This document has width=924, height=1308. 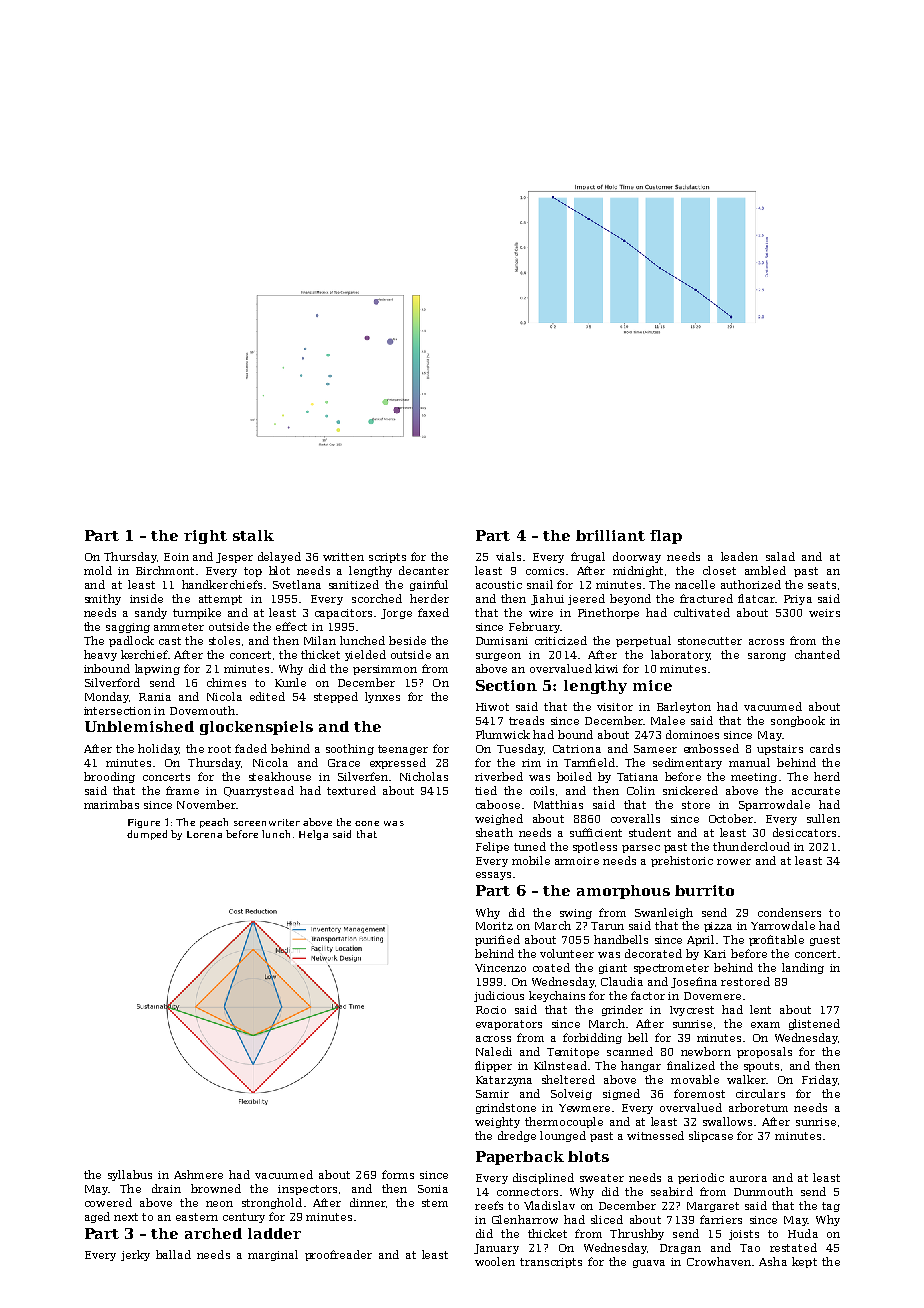 What do you see at coordinates (623, 892) in the document?
I see `amorphous` at bounding box center [623, 892].
